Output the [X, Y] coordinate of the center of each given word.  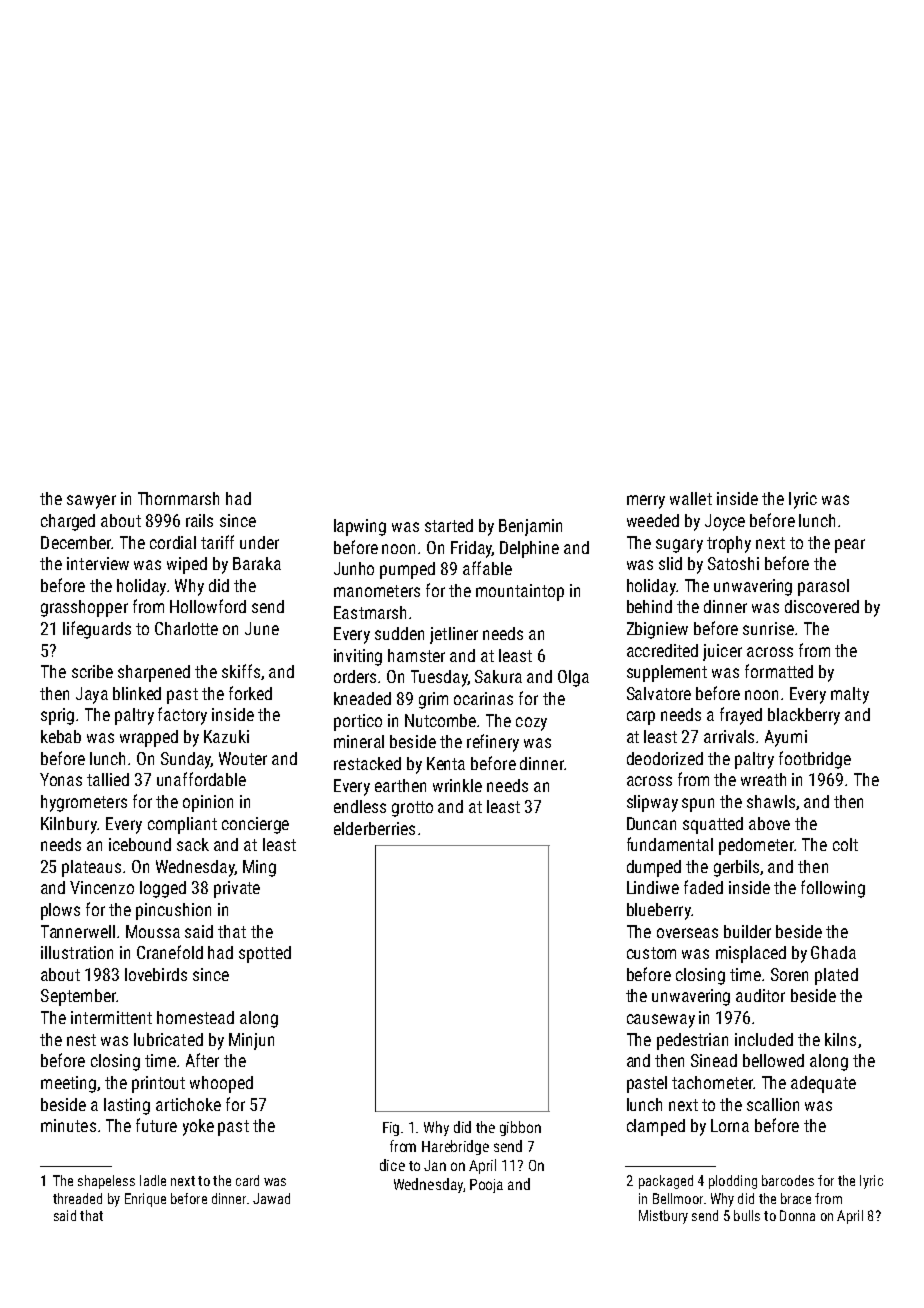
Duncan [651, 823]
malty [850, 695]
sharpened [154, 673]
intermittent [111, 1017]
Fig [391, 1129]
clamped [656, 1127]
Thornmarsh [178, 498]
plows [60, 911]
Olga [573, 678]
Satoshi [733, 563]
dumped [654, 868]
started [449, 525]
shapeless [106, 1182]
